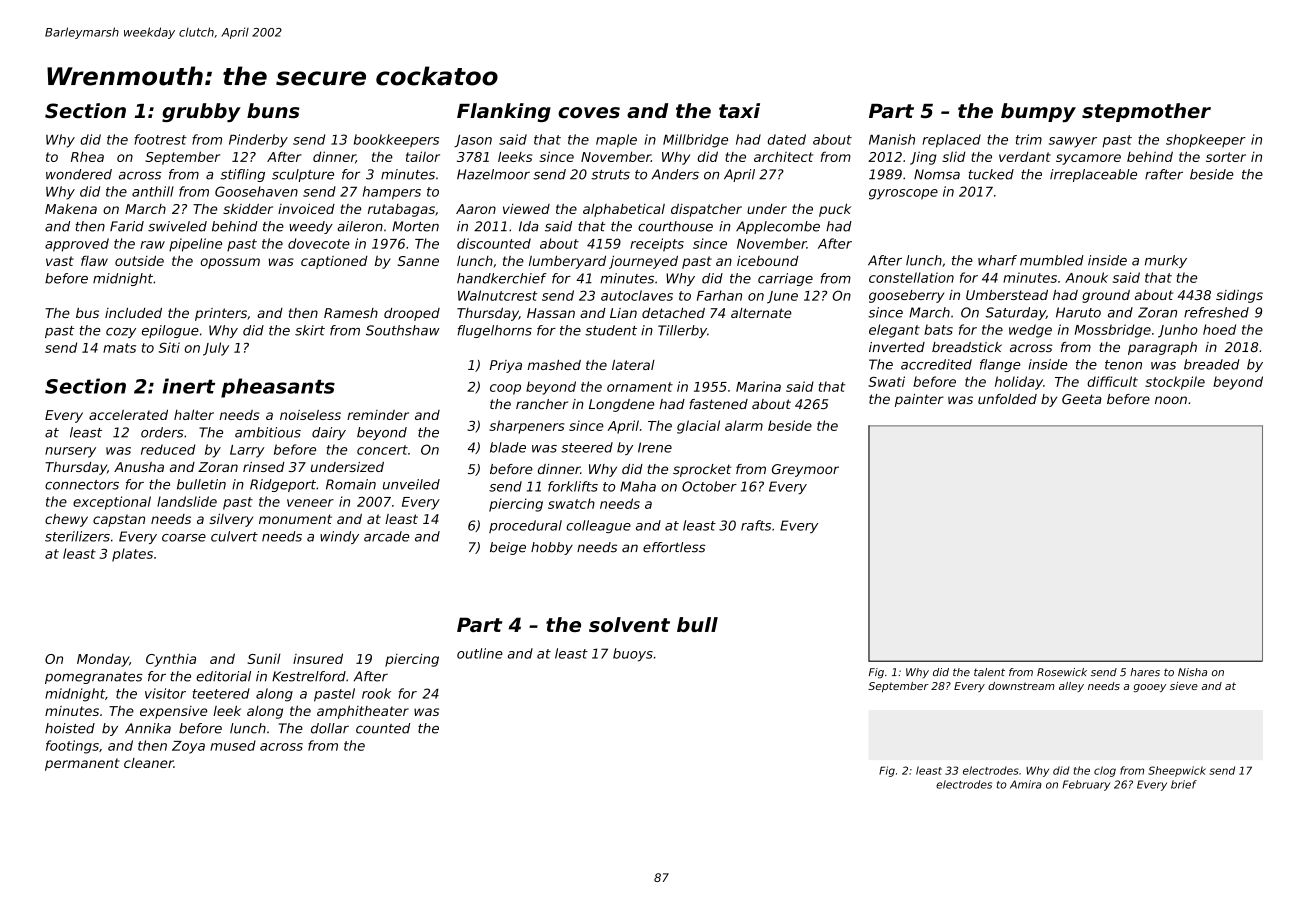  I want to click on sieve, so click(1184, 686).
